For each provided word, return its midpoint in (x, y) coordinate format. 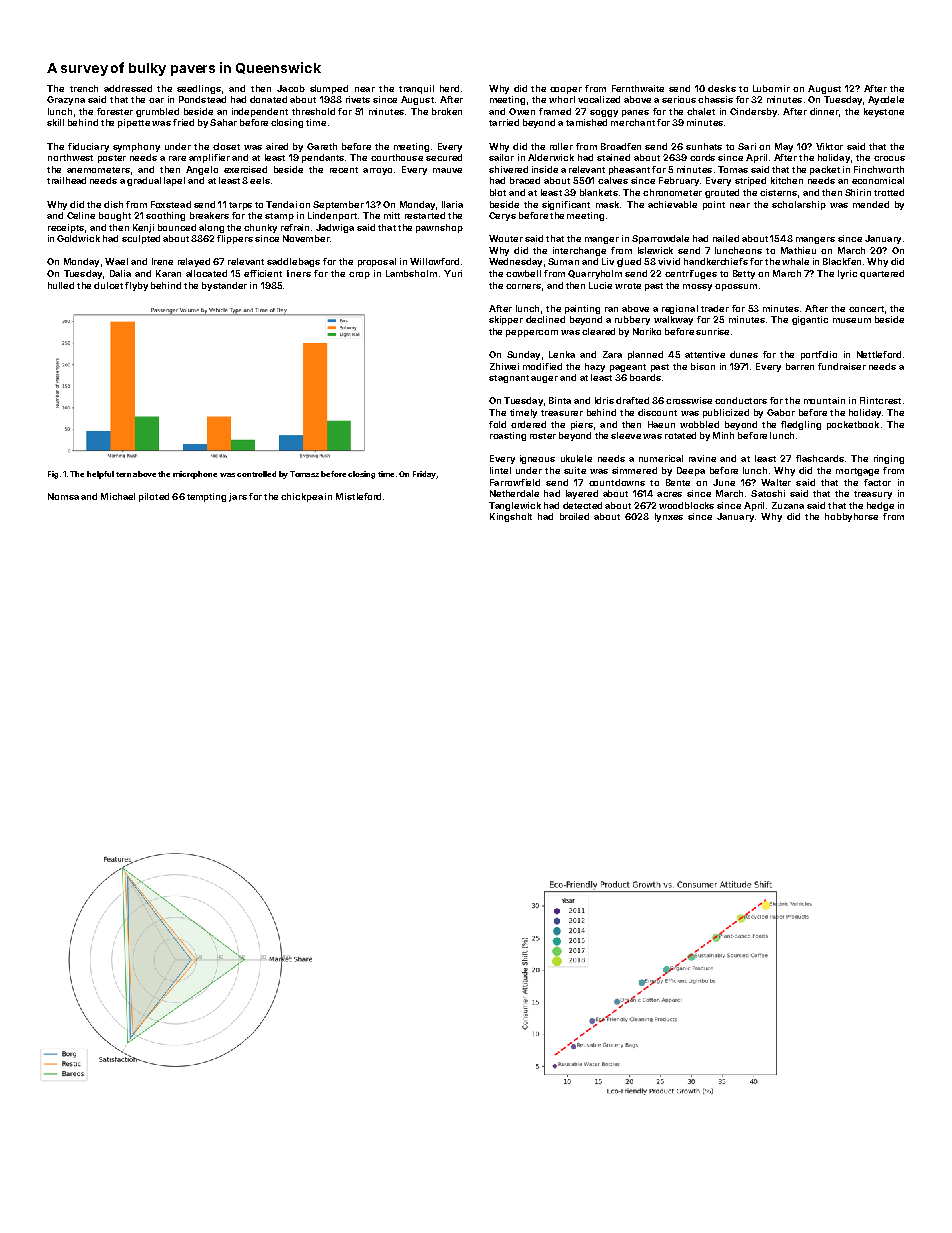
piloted (154, 497)
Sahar (223, 122)
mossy (697, 287)
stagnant (509, 379)
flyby (136, 286)
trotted (889, 192)
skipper (506, 320)
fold (497, 424)
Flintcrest (880, 400)
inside (545, 169)
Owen (522, 111)
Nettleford (879, 354)
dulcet (108, 285)
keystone (884, 112)
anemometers (98, 170)
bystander (224, 286)
